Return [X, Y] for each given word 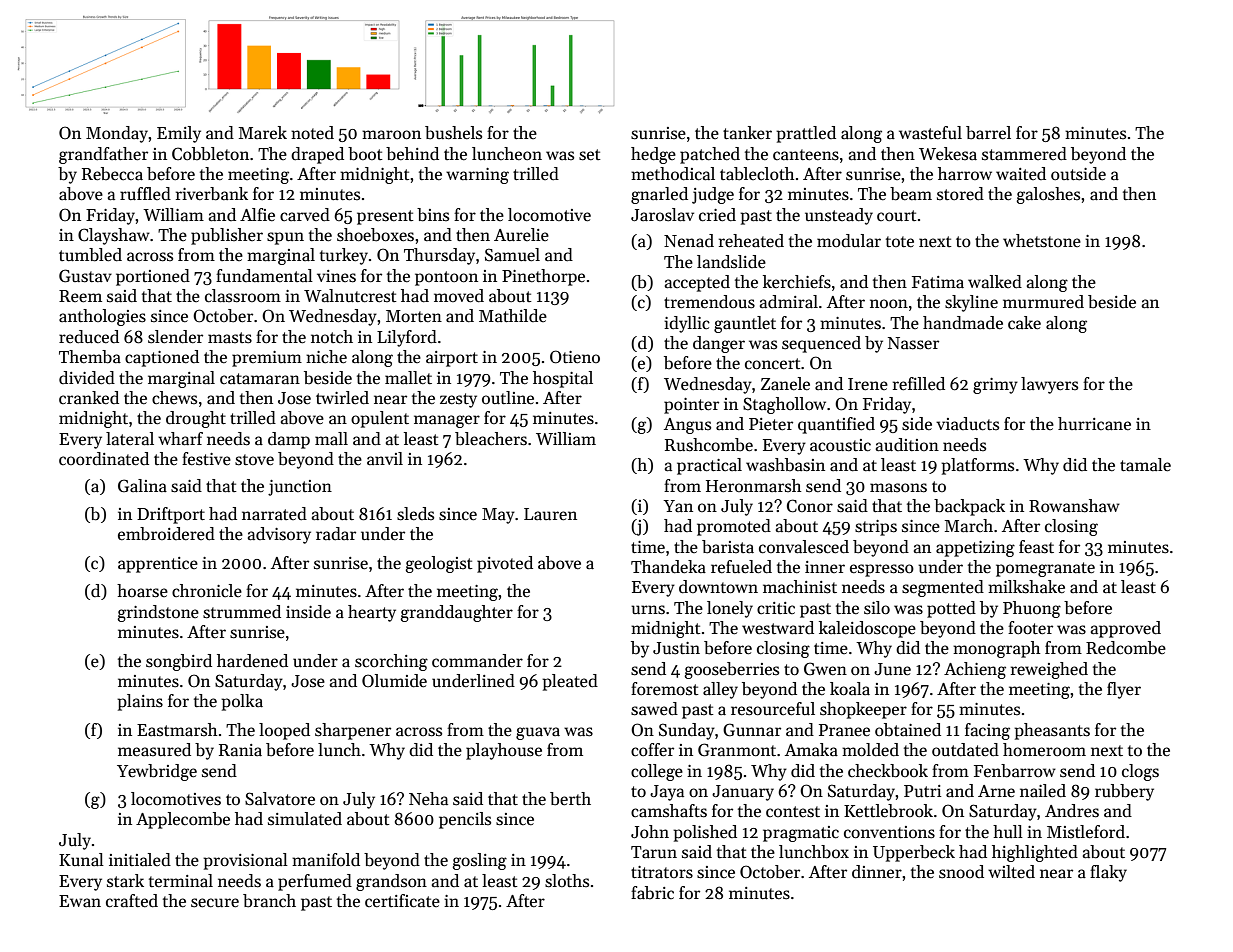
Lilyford [407, 338]
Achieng [975, 670]
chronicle [207, 591]
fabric [652, 892]
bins [433, 215]
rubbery [1124, 792]
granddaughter [456, 613]
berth [570, 799]
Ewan [80, 901]
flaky [1108, 873]
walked [995, 282]
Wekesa [948, 154]
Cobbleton [210, 154]
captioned [162, 358]
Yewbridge [157, 772]
